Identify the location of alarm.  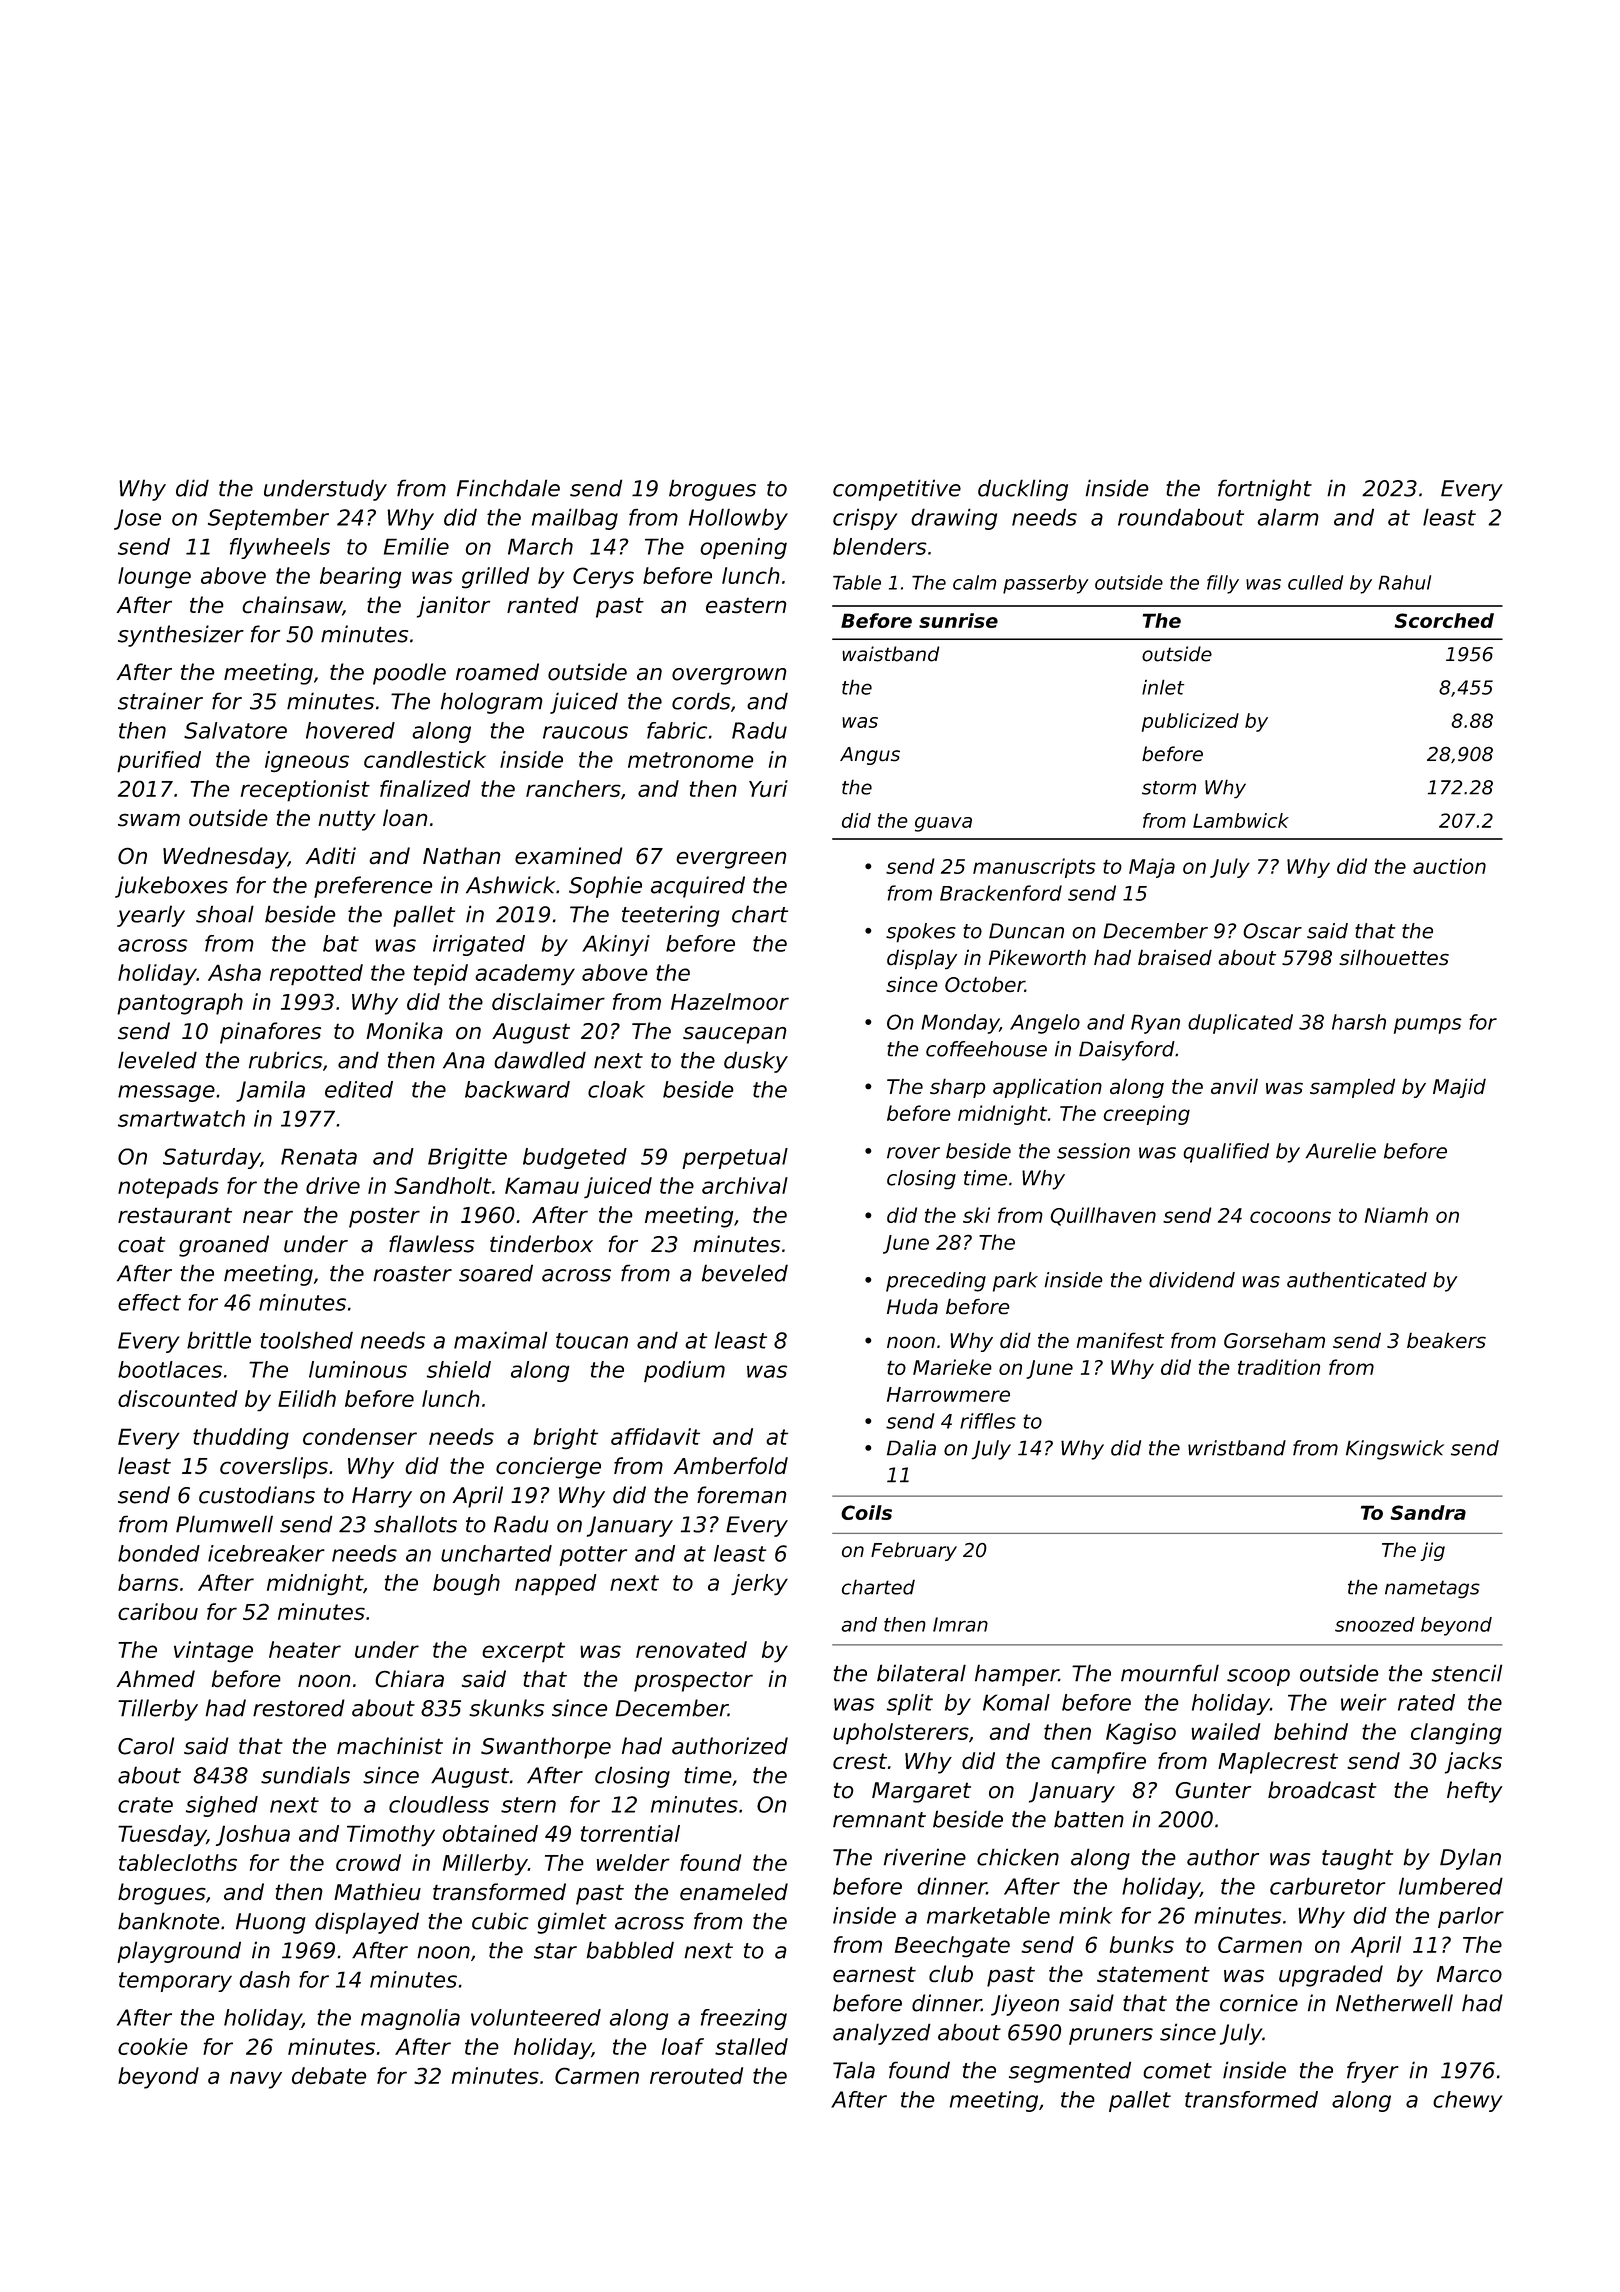
(1288, 517).
